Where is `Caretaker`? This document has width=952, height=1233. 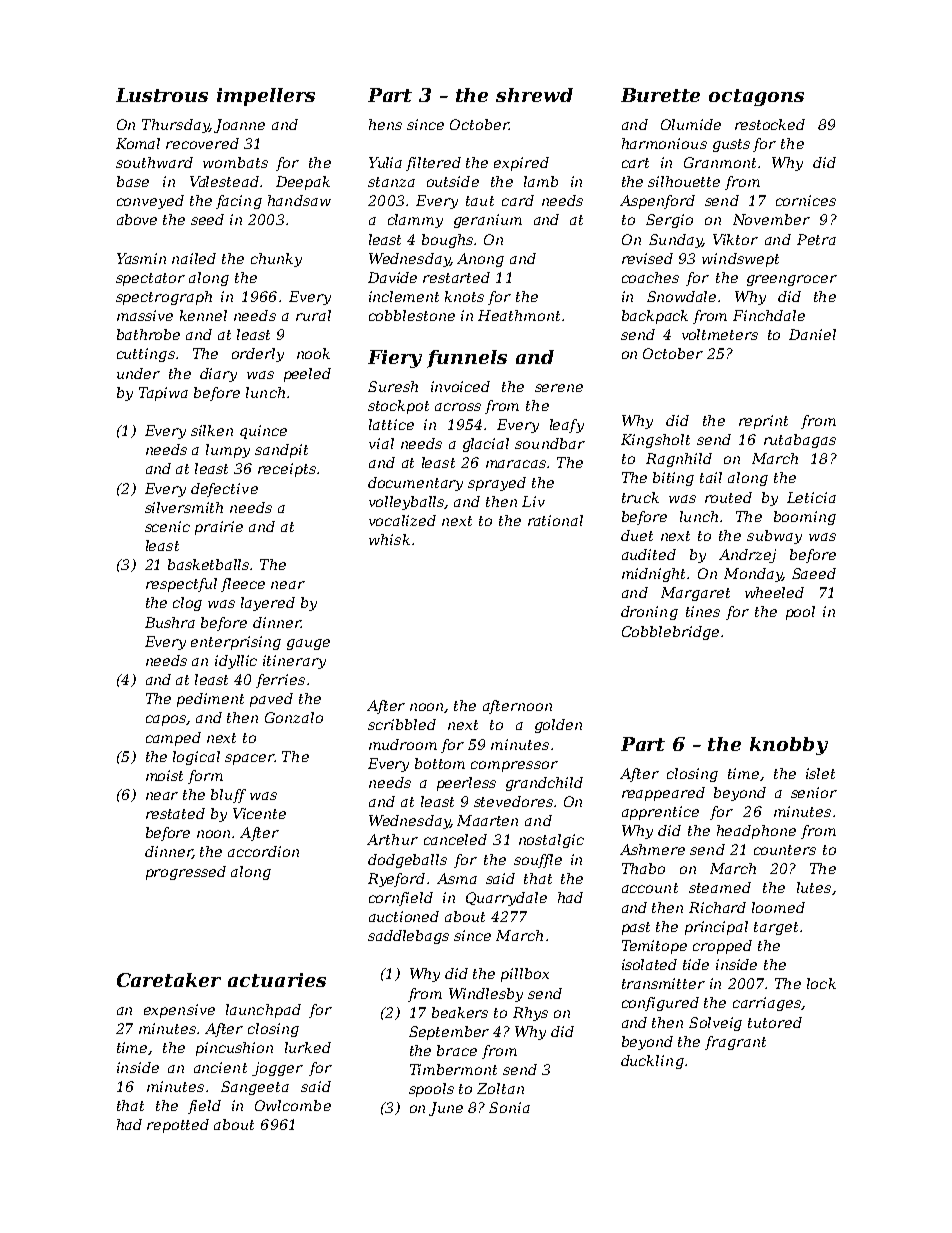 Caretaker is located at coordinates (169, 980).
